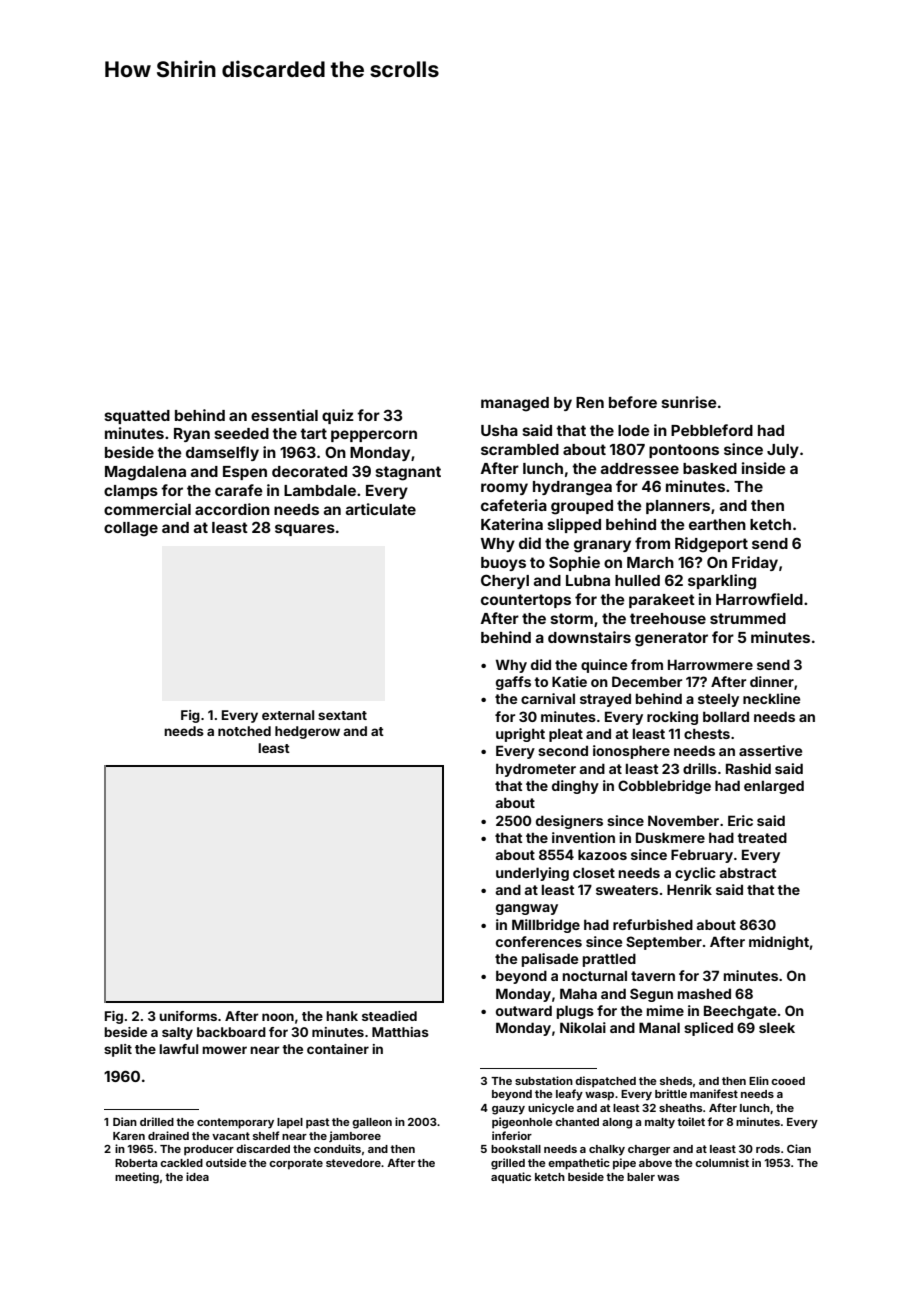 The width and height of the document is (924, 1314). Describe the element at coordinates (278, 1017) in the document. I see `noon` at that location.
